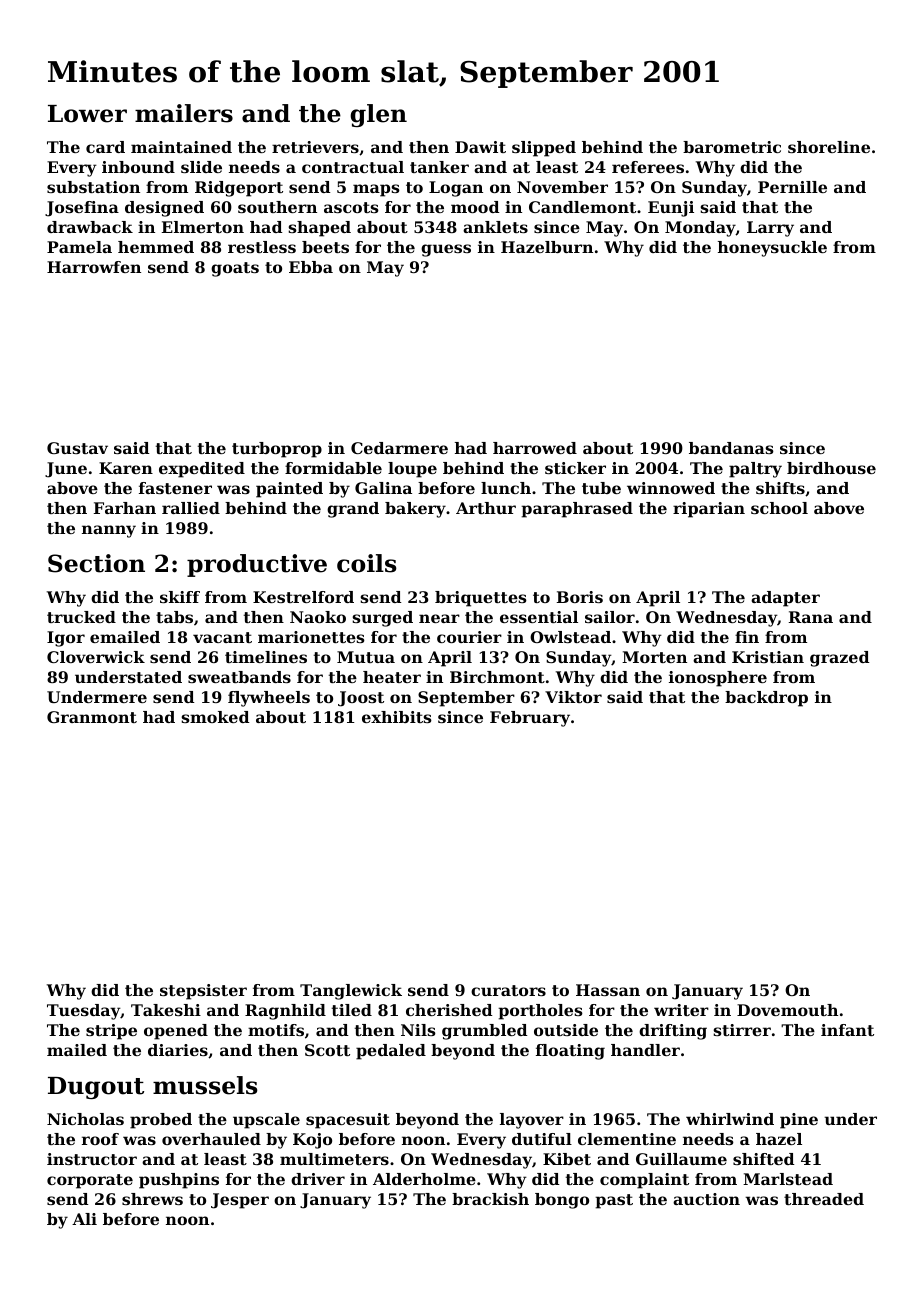 The image size is (924, 1308). Describe the element at coordinates (544, 149) in the screenshot. I see `slipped` at that location.
